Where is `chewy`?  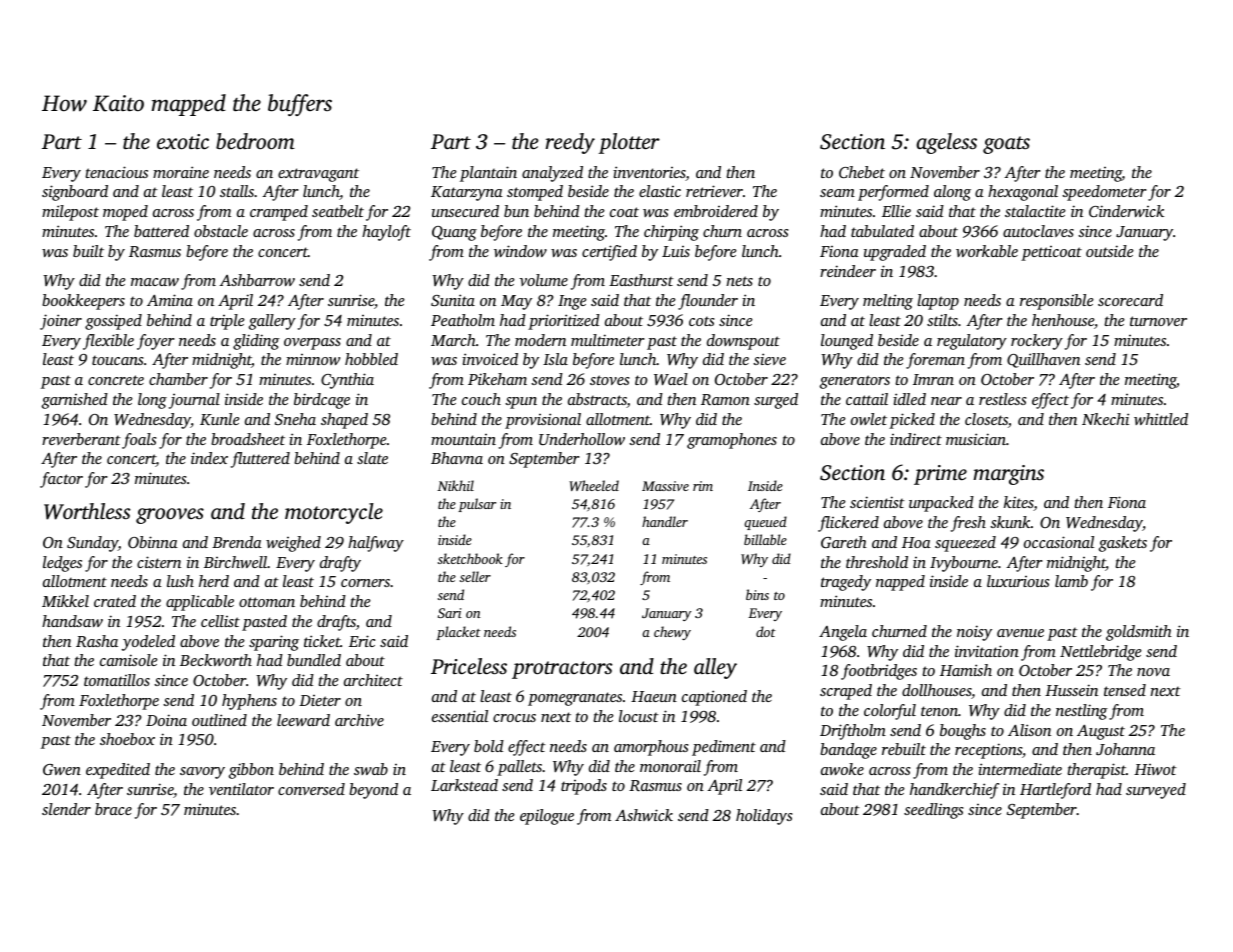 chewy is located at coordinates (672, 633).
